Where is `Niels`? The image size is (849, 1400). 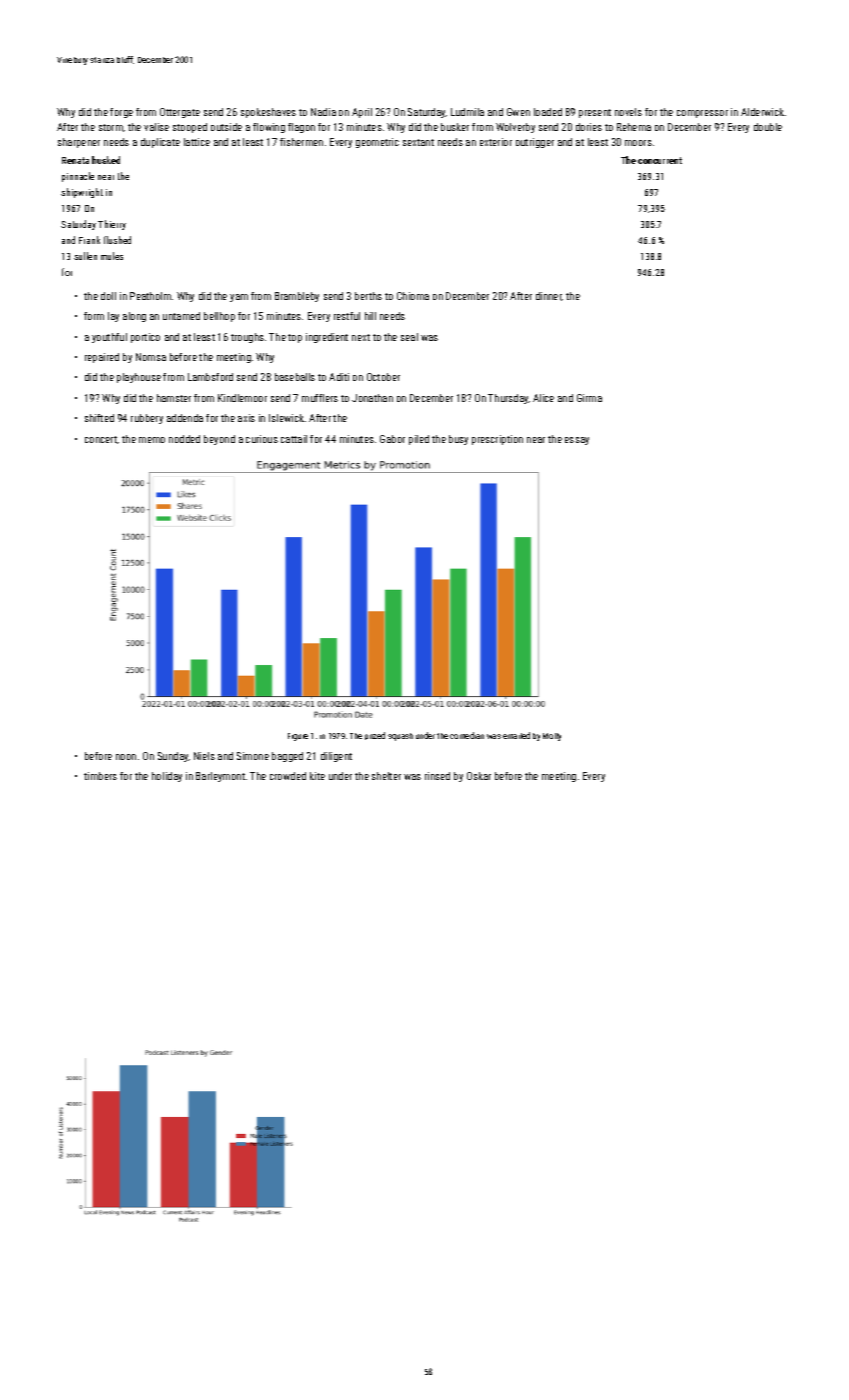 Niels is located at coordinates (204, 756).
